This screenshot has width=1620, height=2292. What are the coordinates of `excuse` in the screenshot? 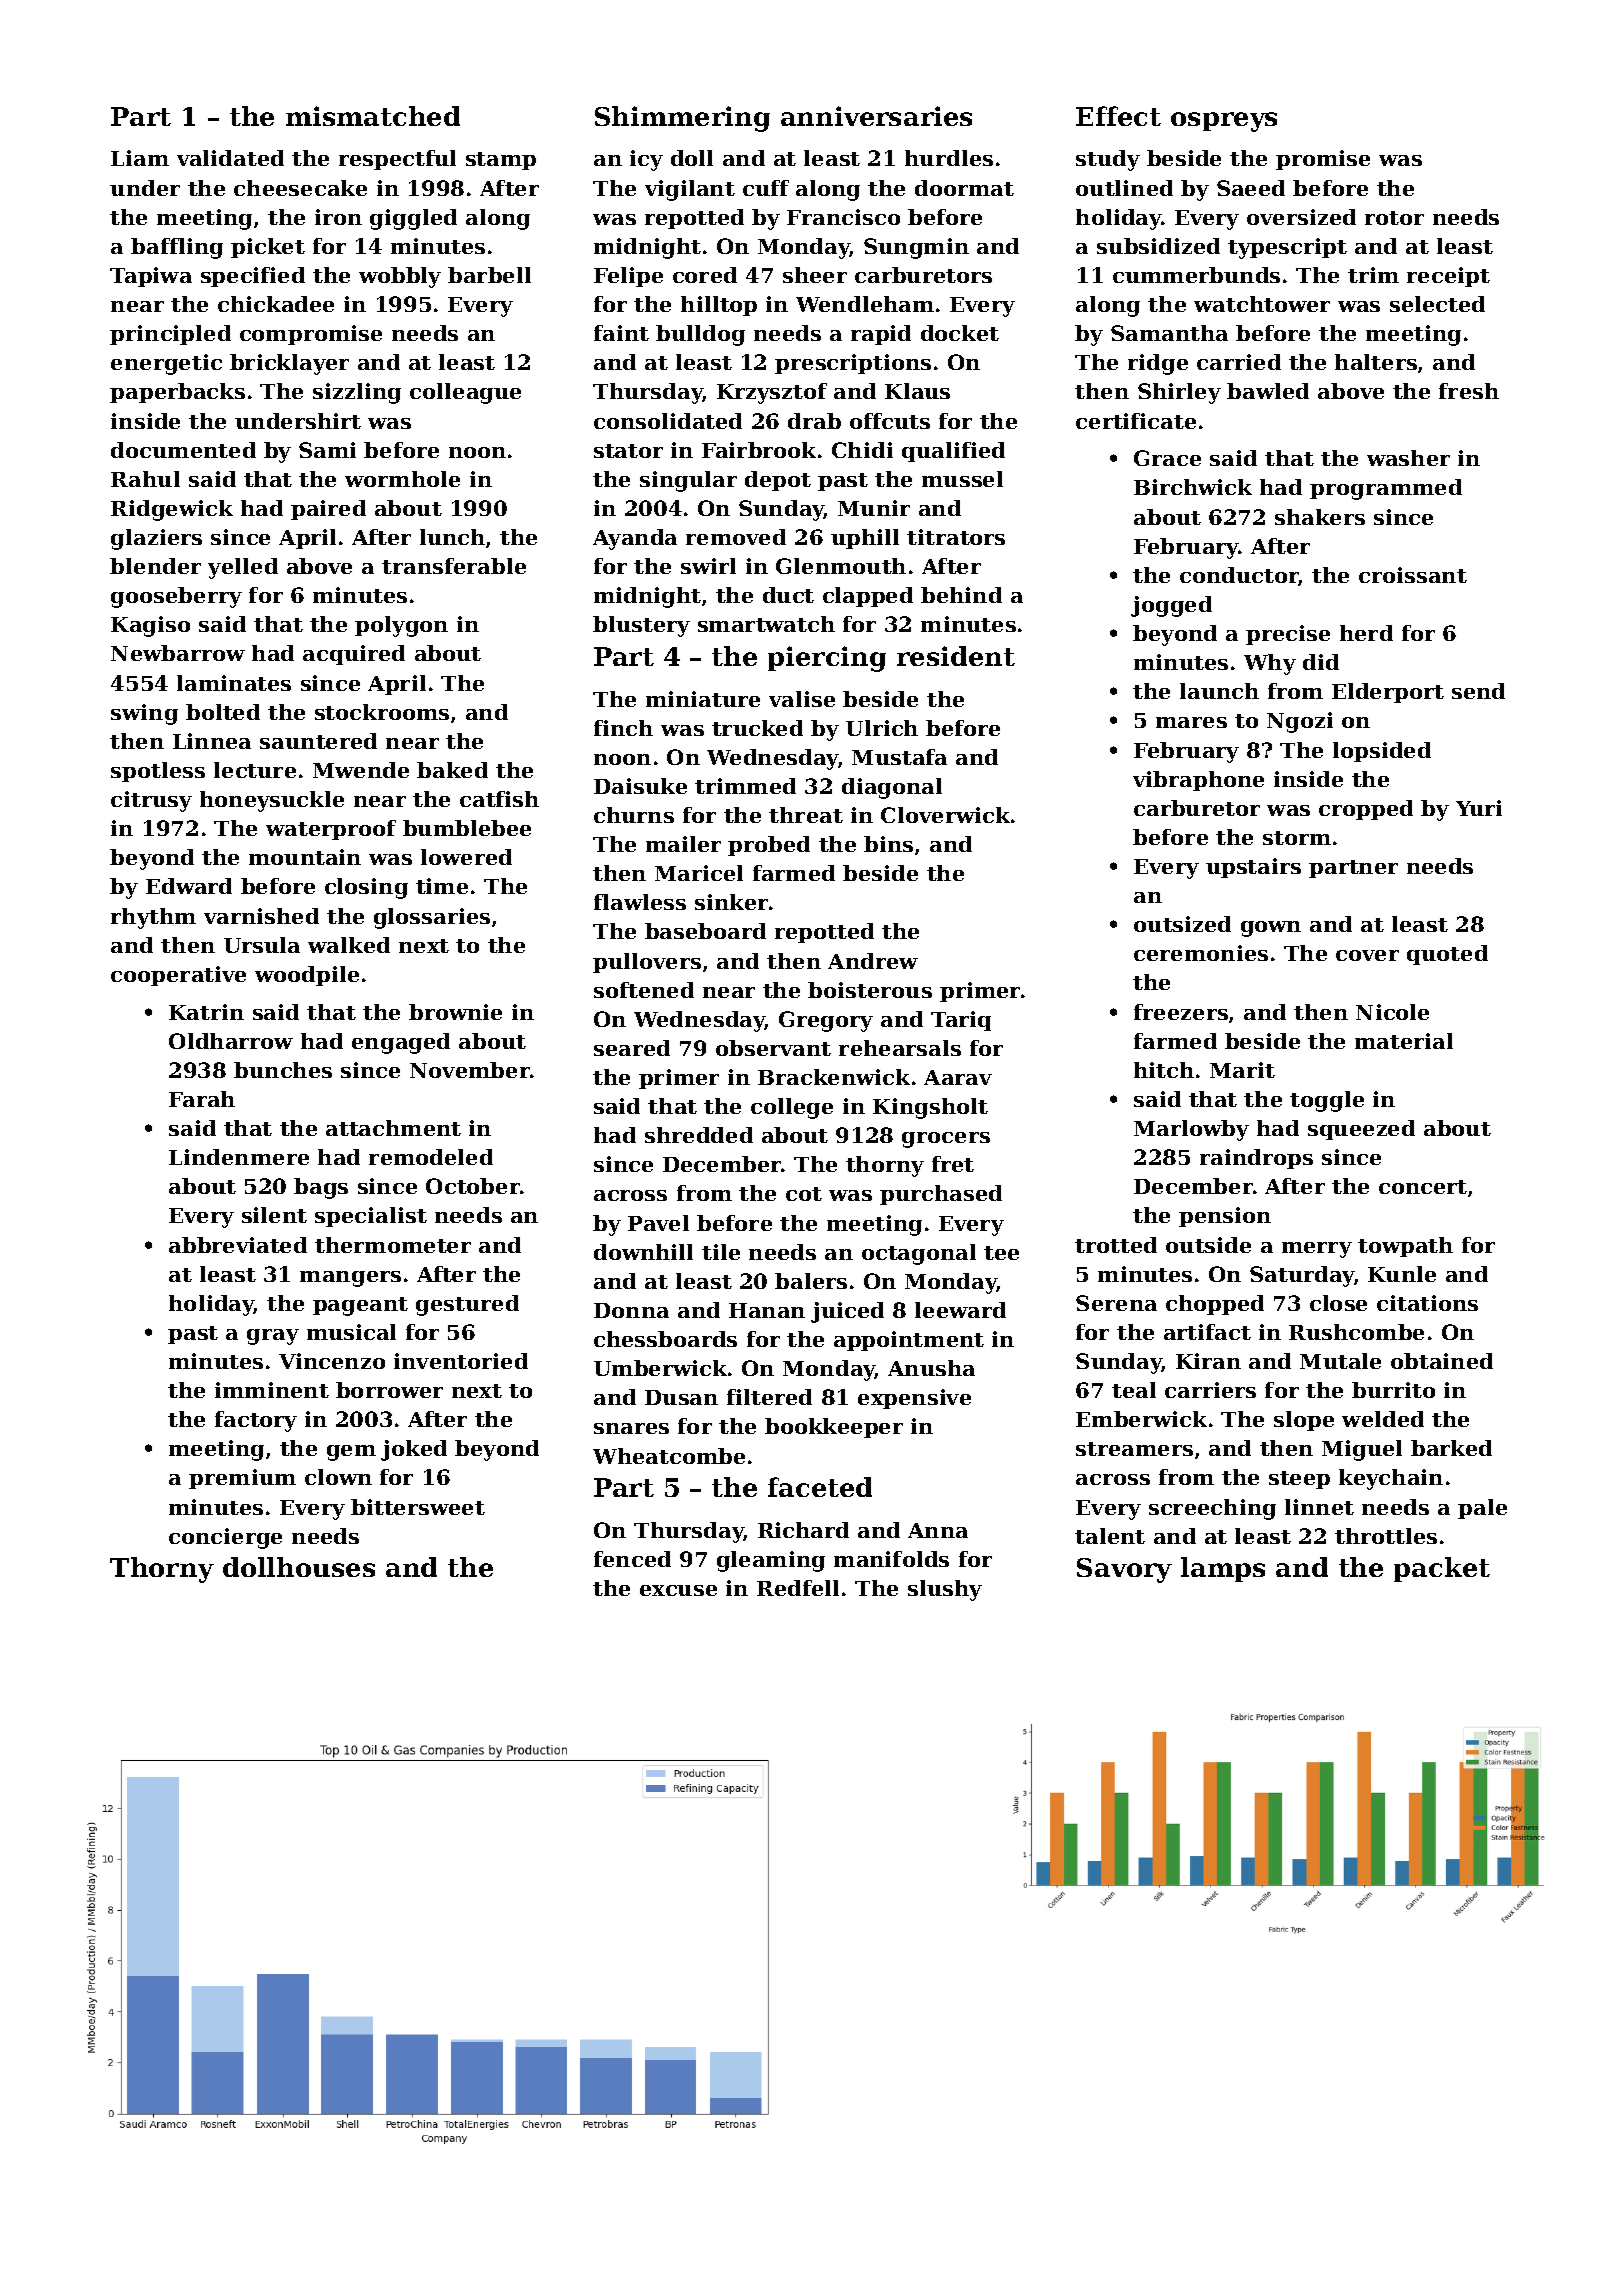 It's located at (678, 1590).
